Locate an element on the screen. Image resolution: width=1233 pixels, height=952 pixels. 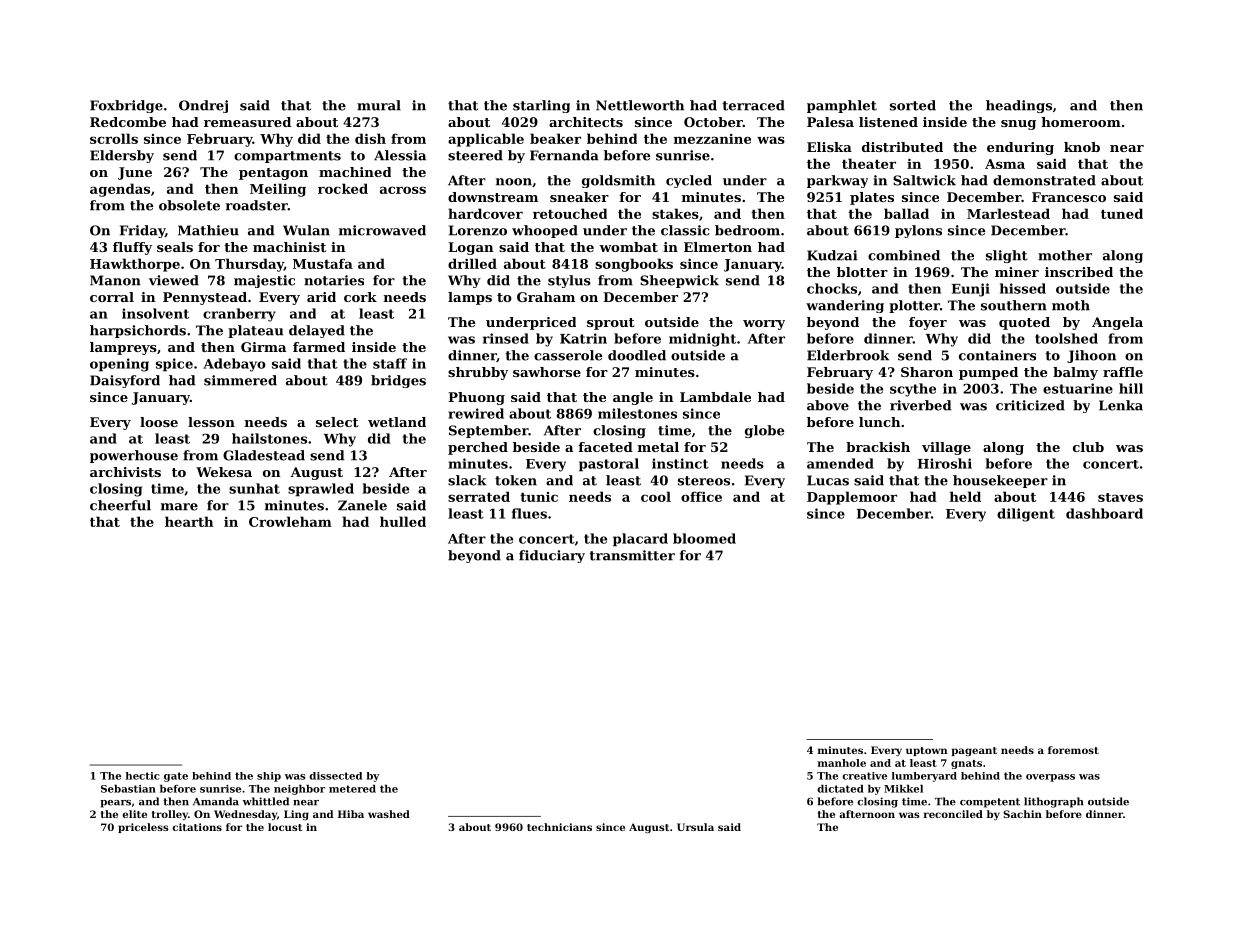
locust is located at coordinates (285, 827).
